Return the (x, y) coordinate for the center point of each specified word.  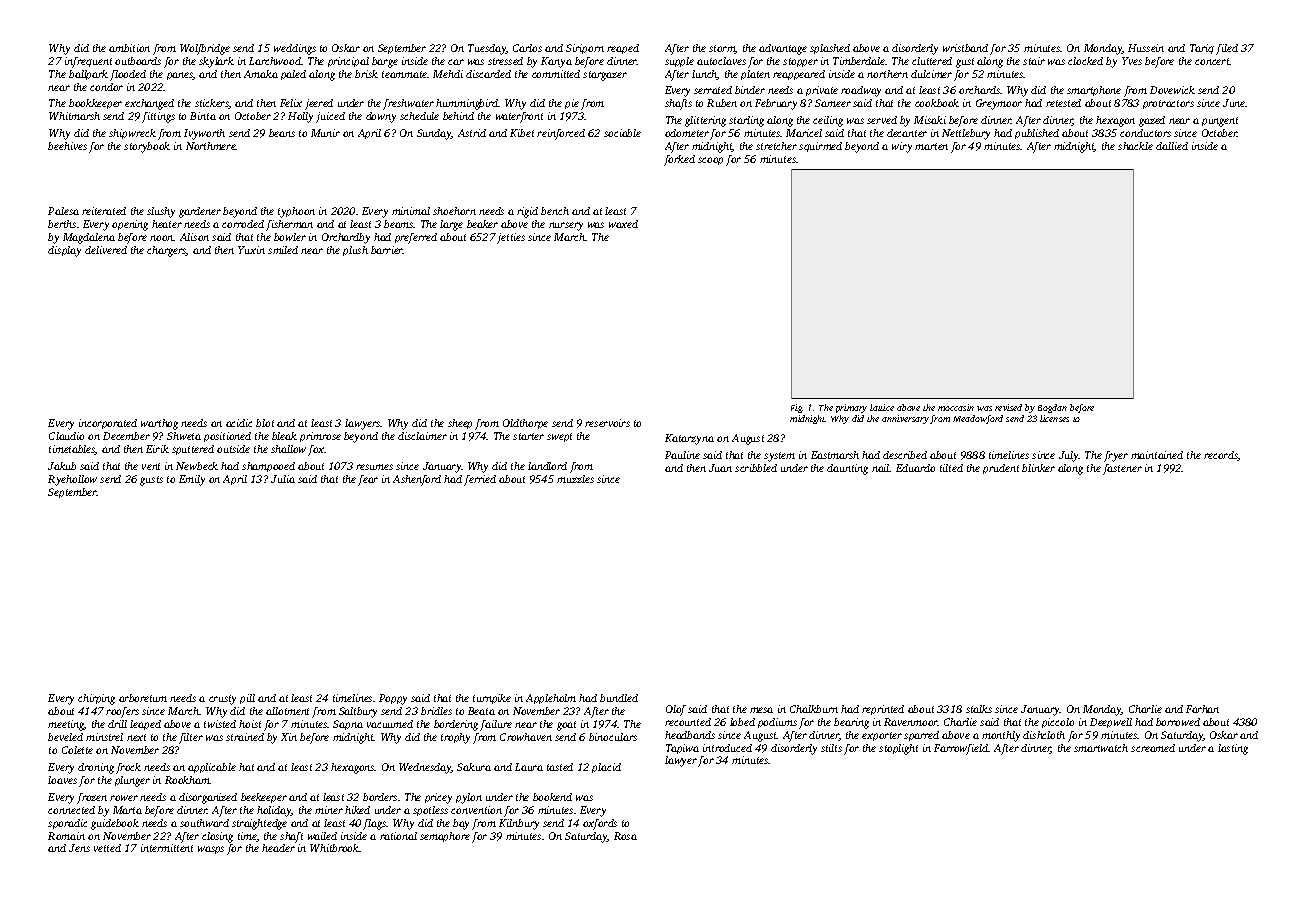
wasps (211, 850)
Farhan (1202, 709)
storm (722, 49)
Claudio (66, 436)
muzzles (575, 479)
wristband (965, 48)
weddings (295, 49)
